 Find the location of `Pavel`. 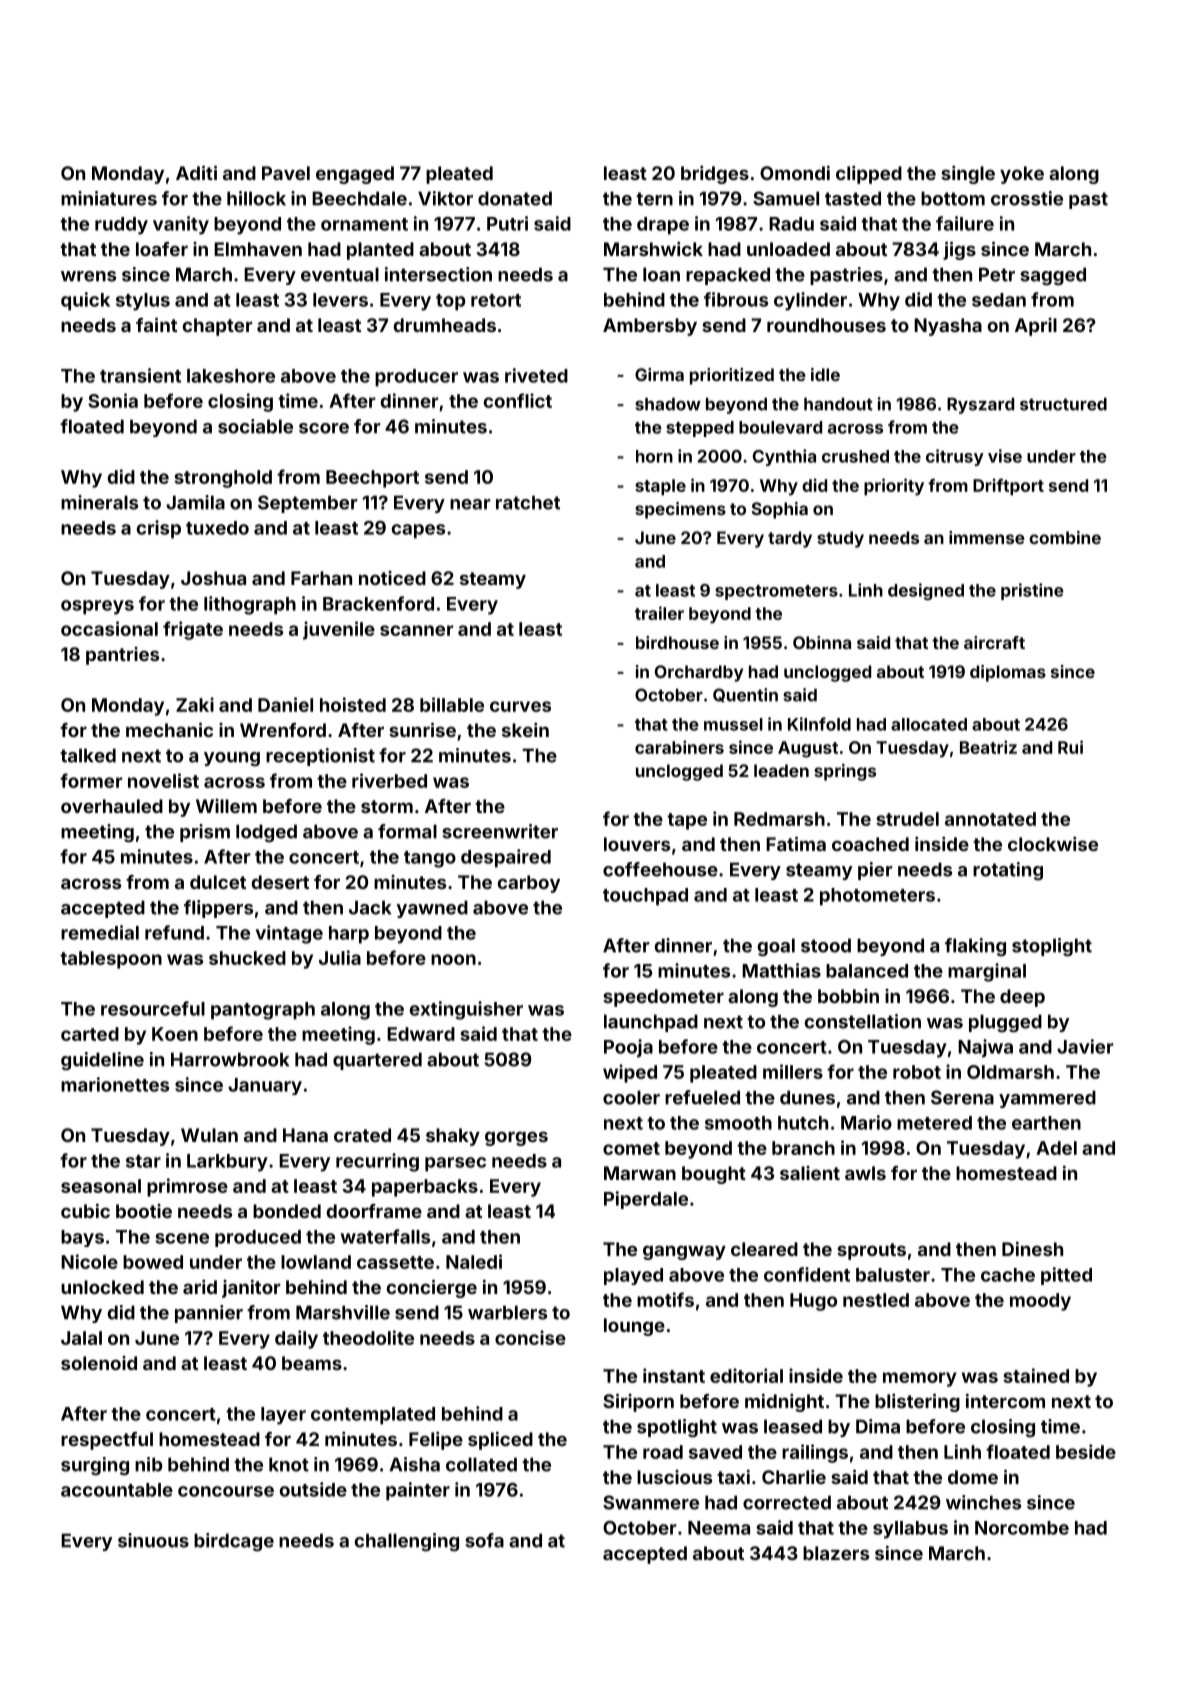

Pavel is located at coordinates (286, 173).
